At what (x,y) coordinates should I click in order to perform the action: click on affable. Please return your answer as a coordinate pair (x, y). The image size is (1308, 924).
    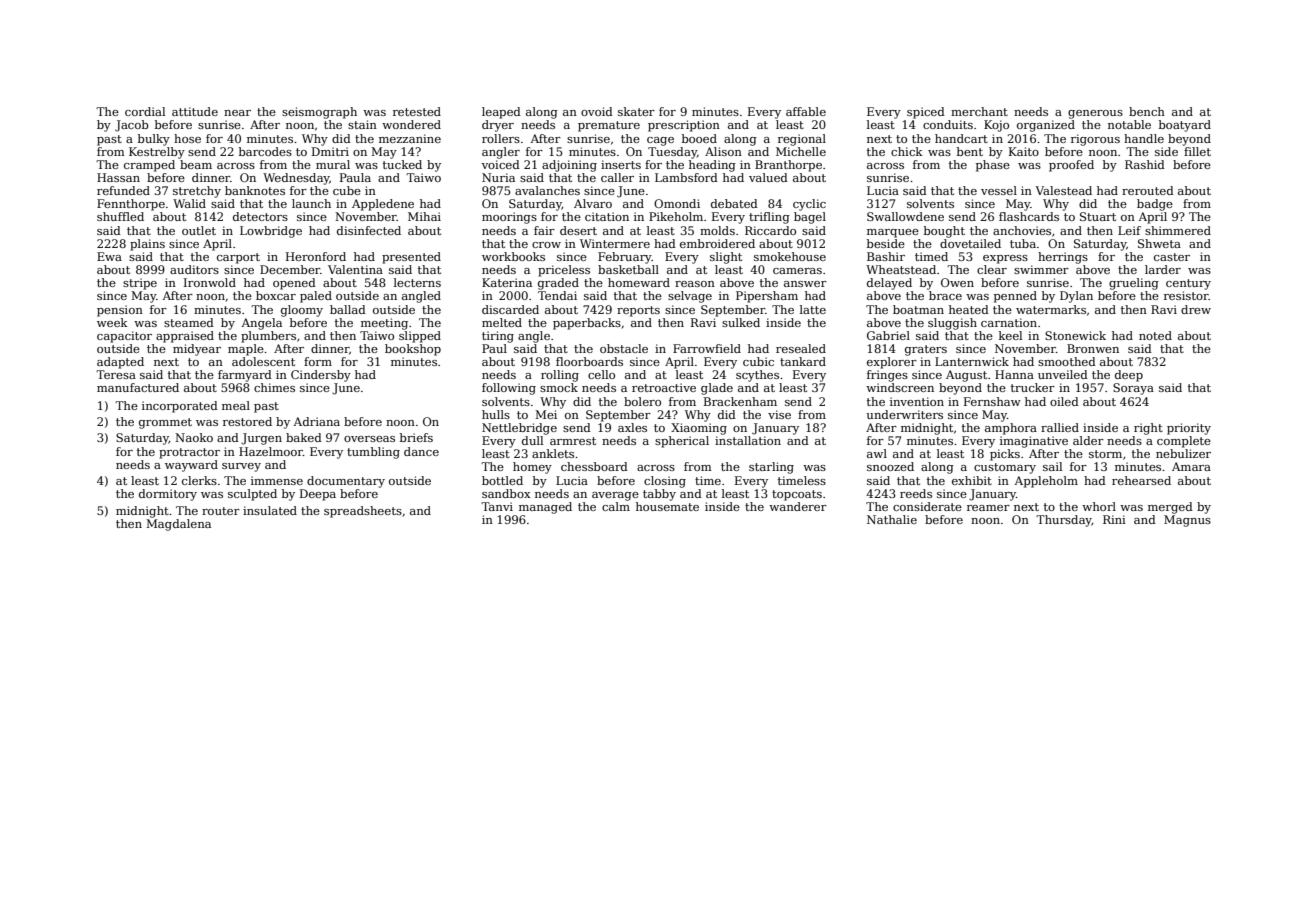
    Looking at the image, I should click on (806, 111).
